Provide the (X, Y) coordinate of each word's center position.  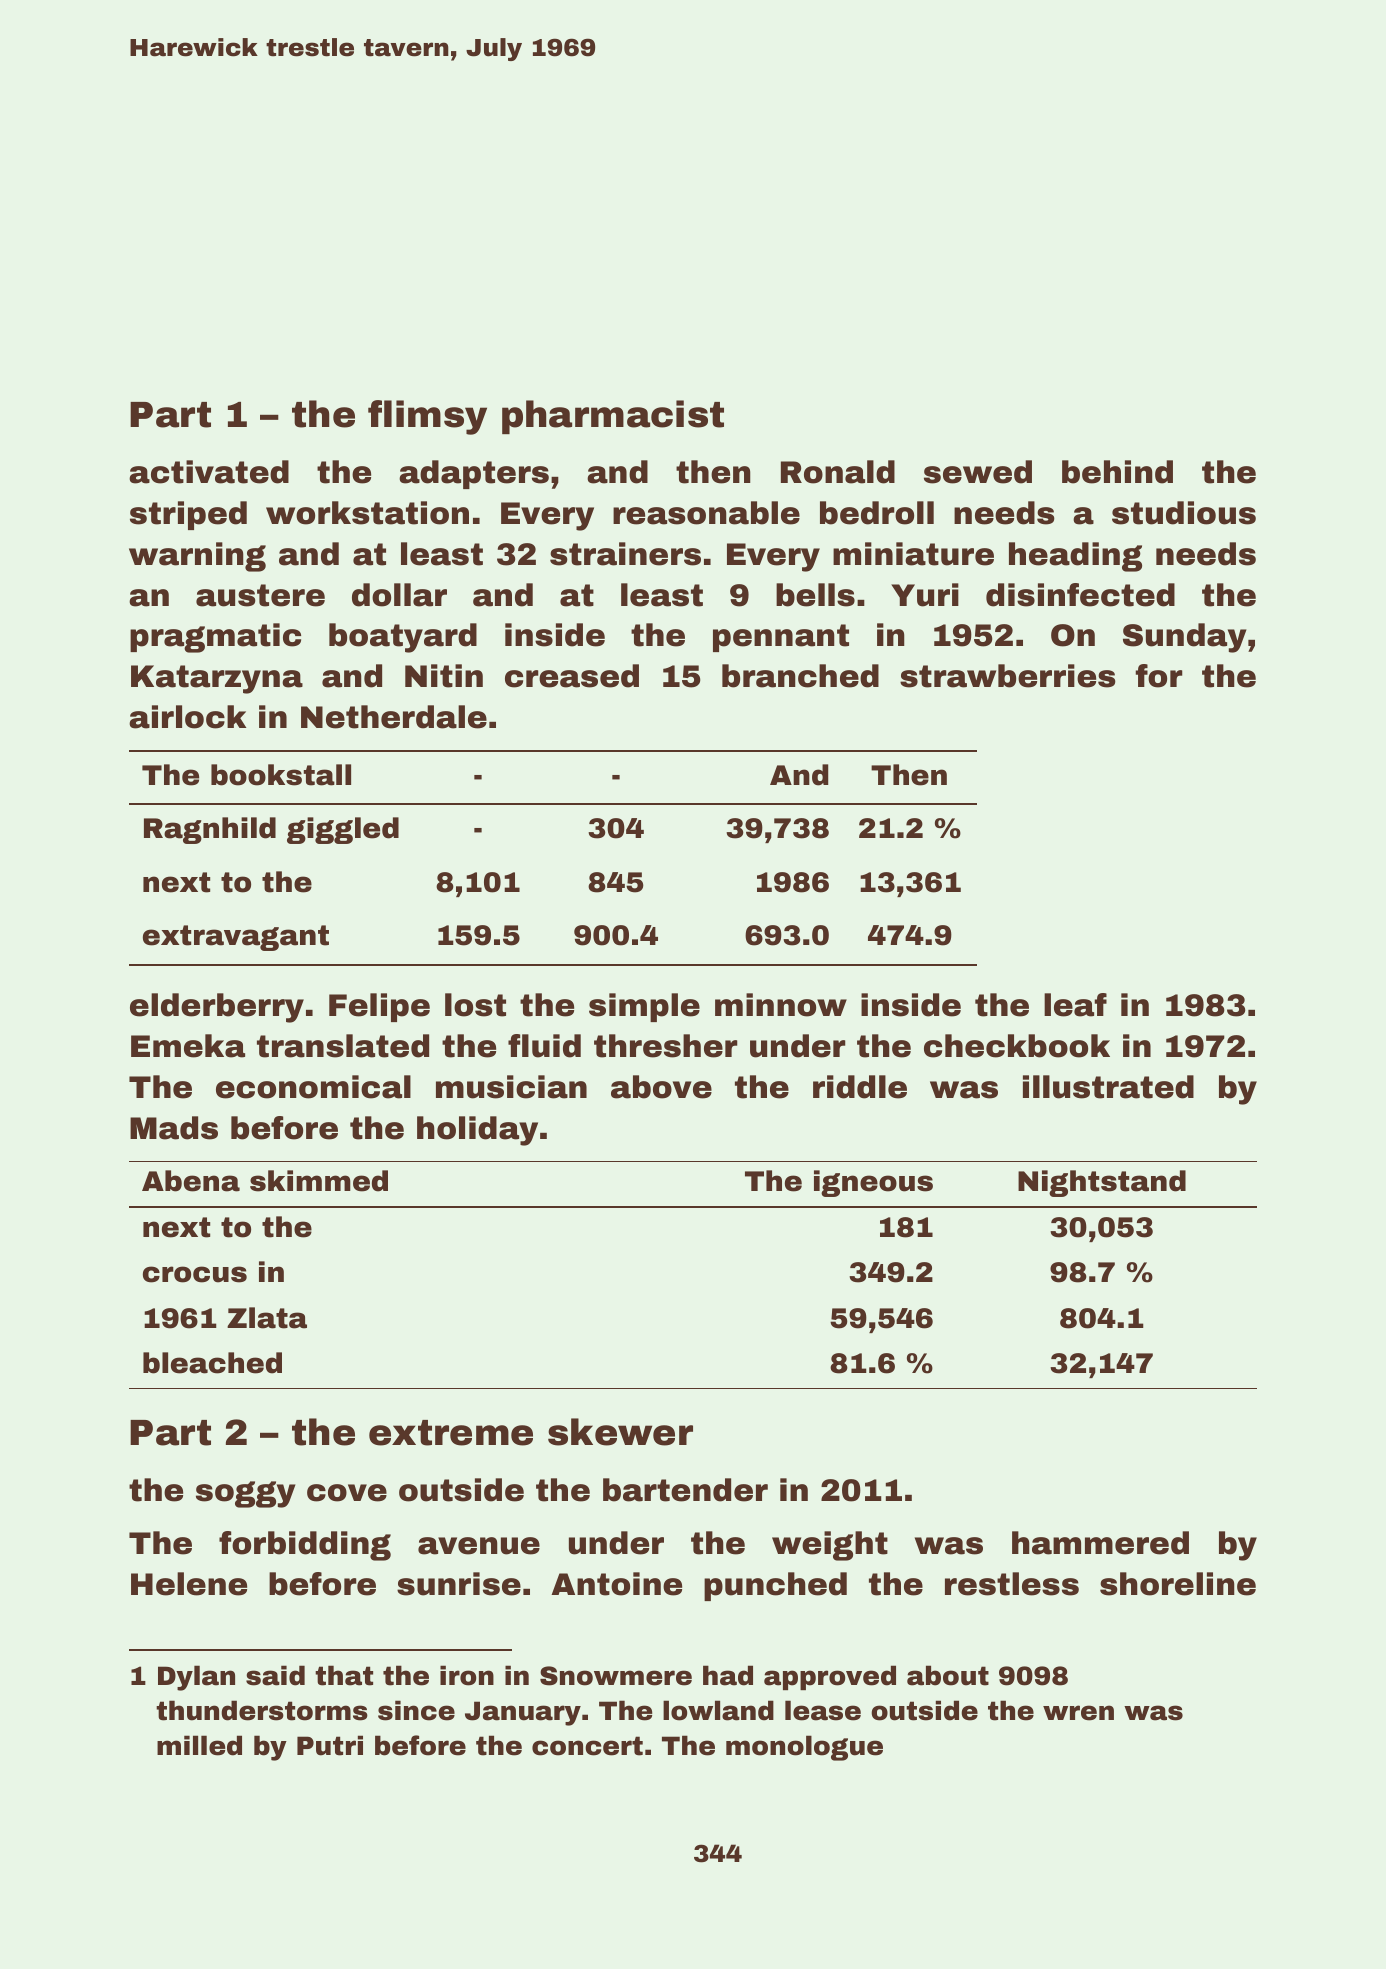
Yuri (925, 595)
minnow (781, 1005)
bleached (212, 1363)
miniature (913, 554)
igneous (873, 1183)
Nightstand (1102, 1183)
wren (1078, 1713)
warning (197, 557)
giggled (343, 830)
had (728, 1675)
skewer (620, 1432)
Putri (330, 1745)
